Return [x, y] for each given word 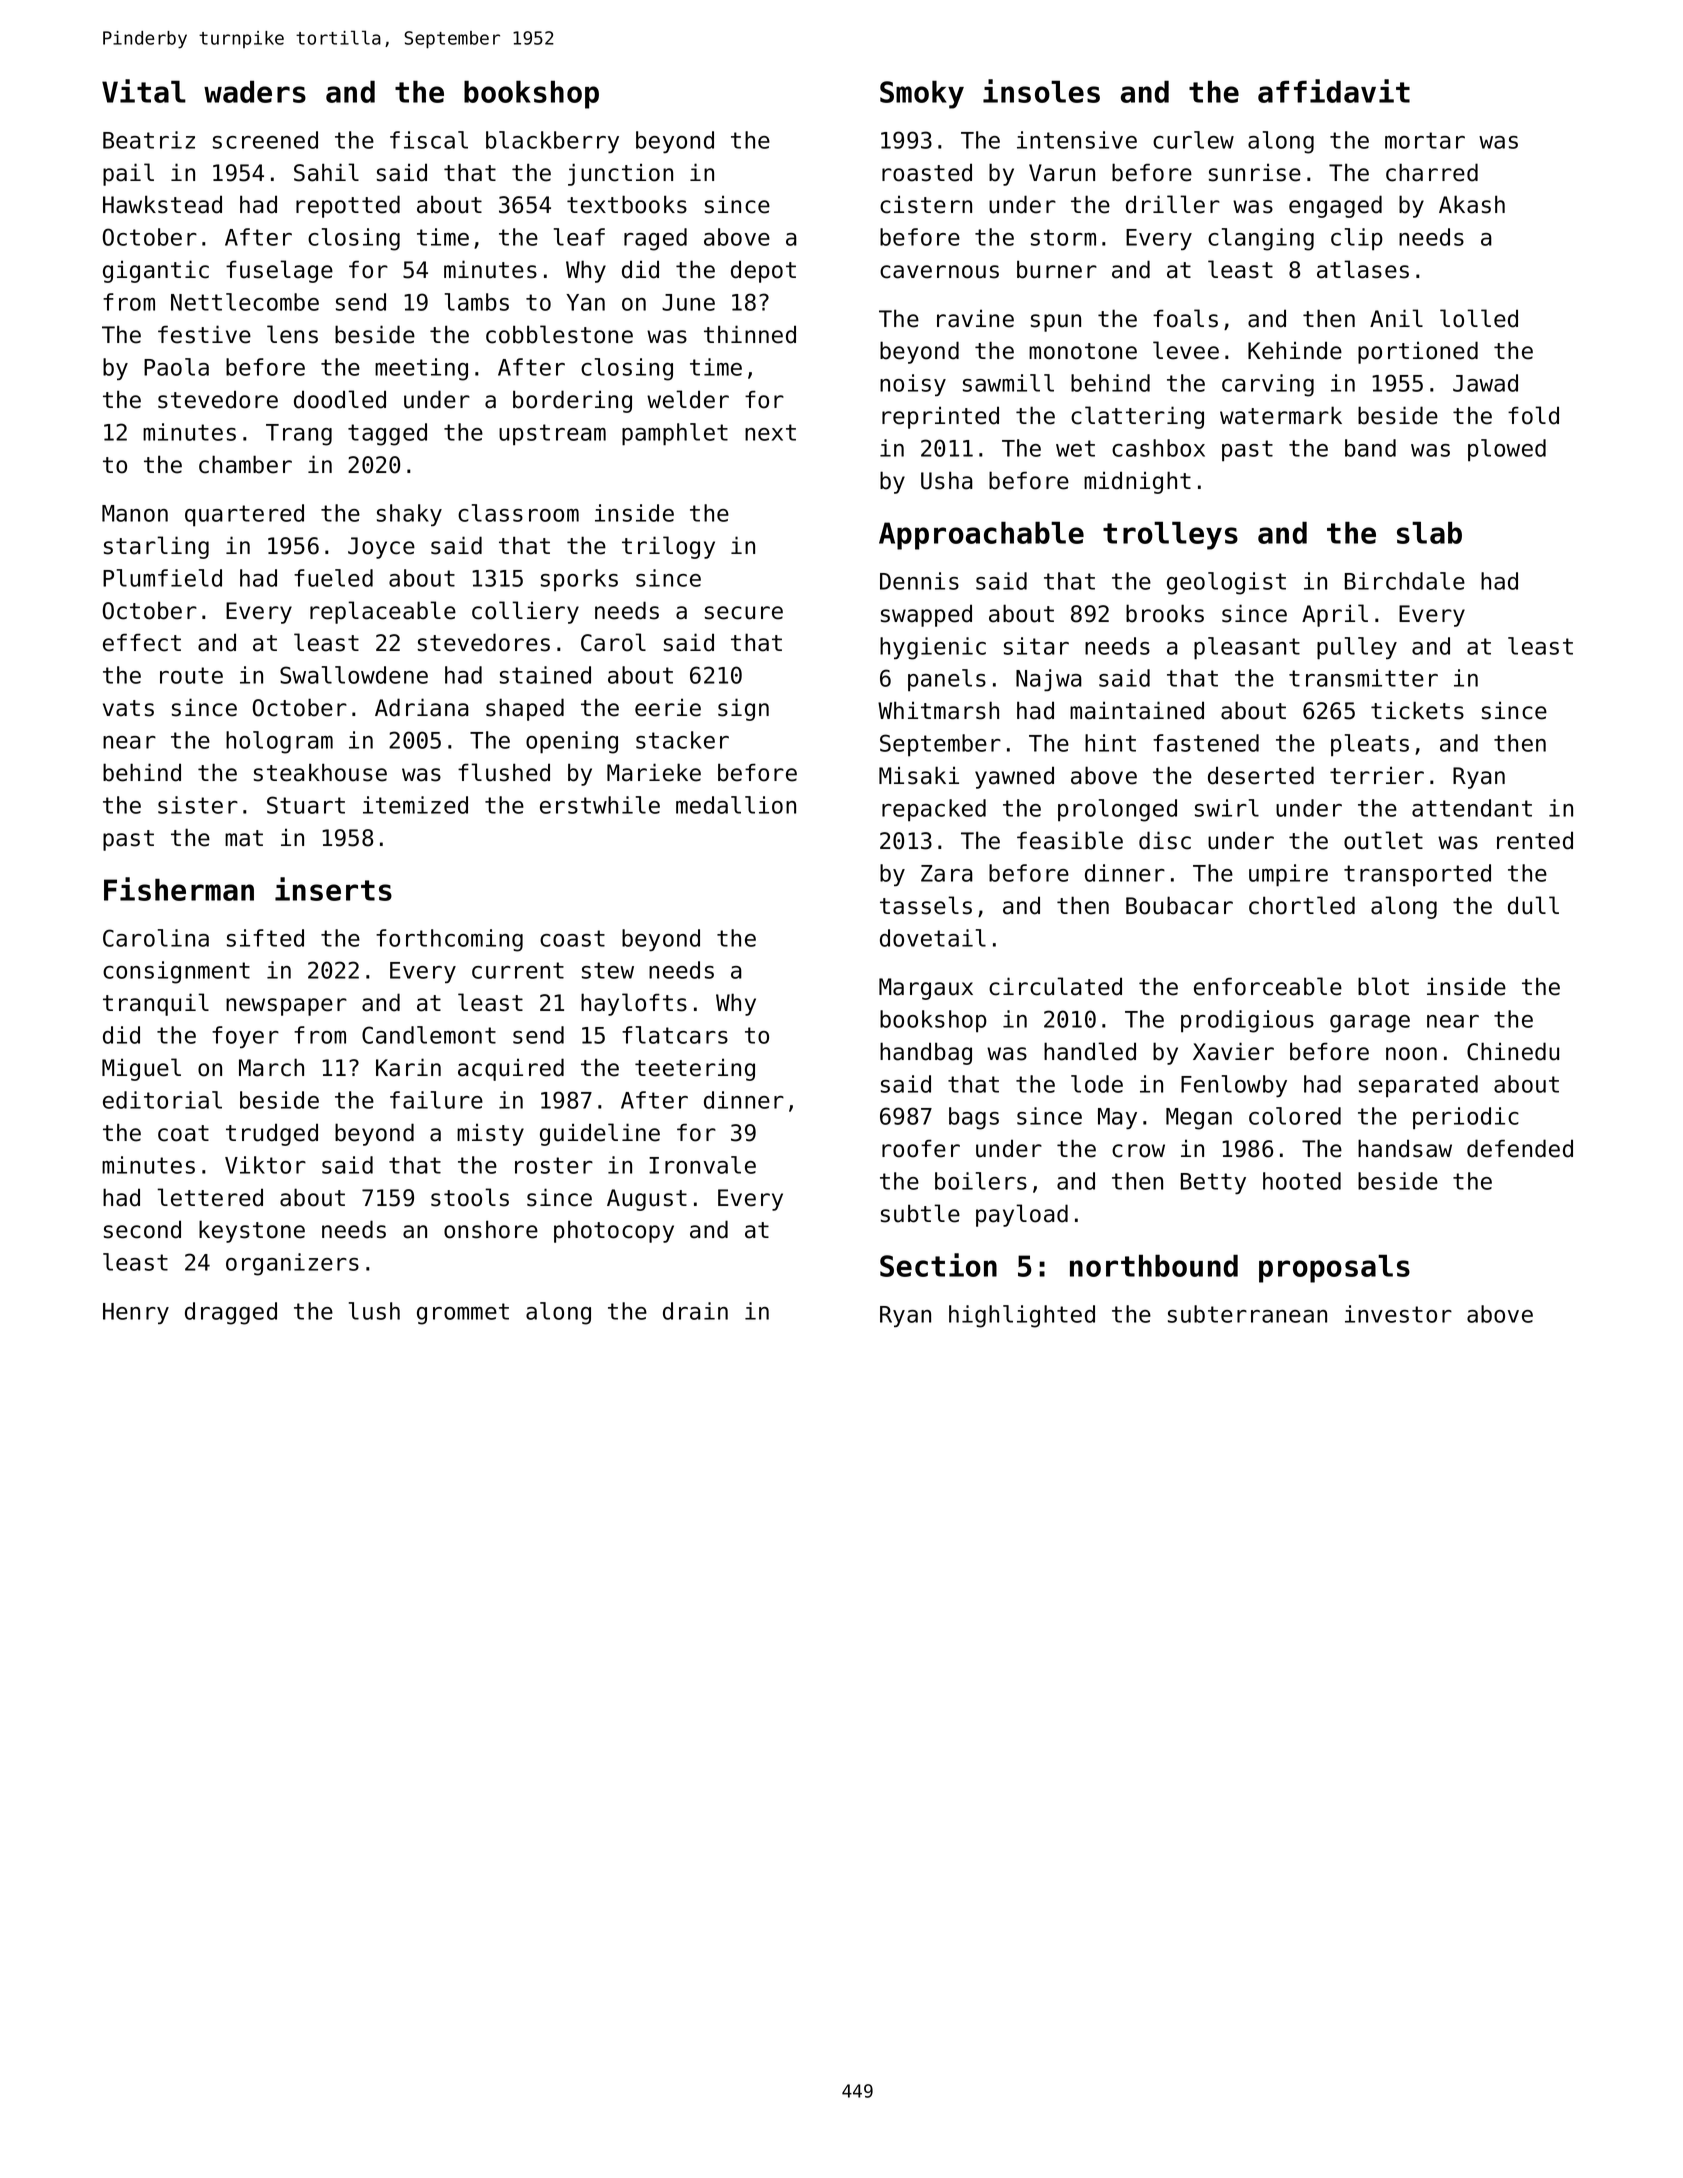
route [191, 675]
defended [1520, 1148]
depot [763, 271]
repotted [348, 206]
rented [1535, 840]
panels [947, 680]
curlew [1193, 140]
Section [938, 1265]
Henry [136, 1313]
